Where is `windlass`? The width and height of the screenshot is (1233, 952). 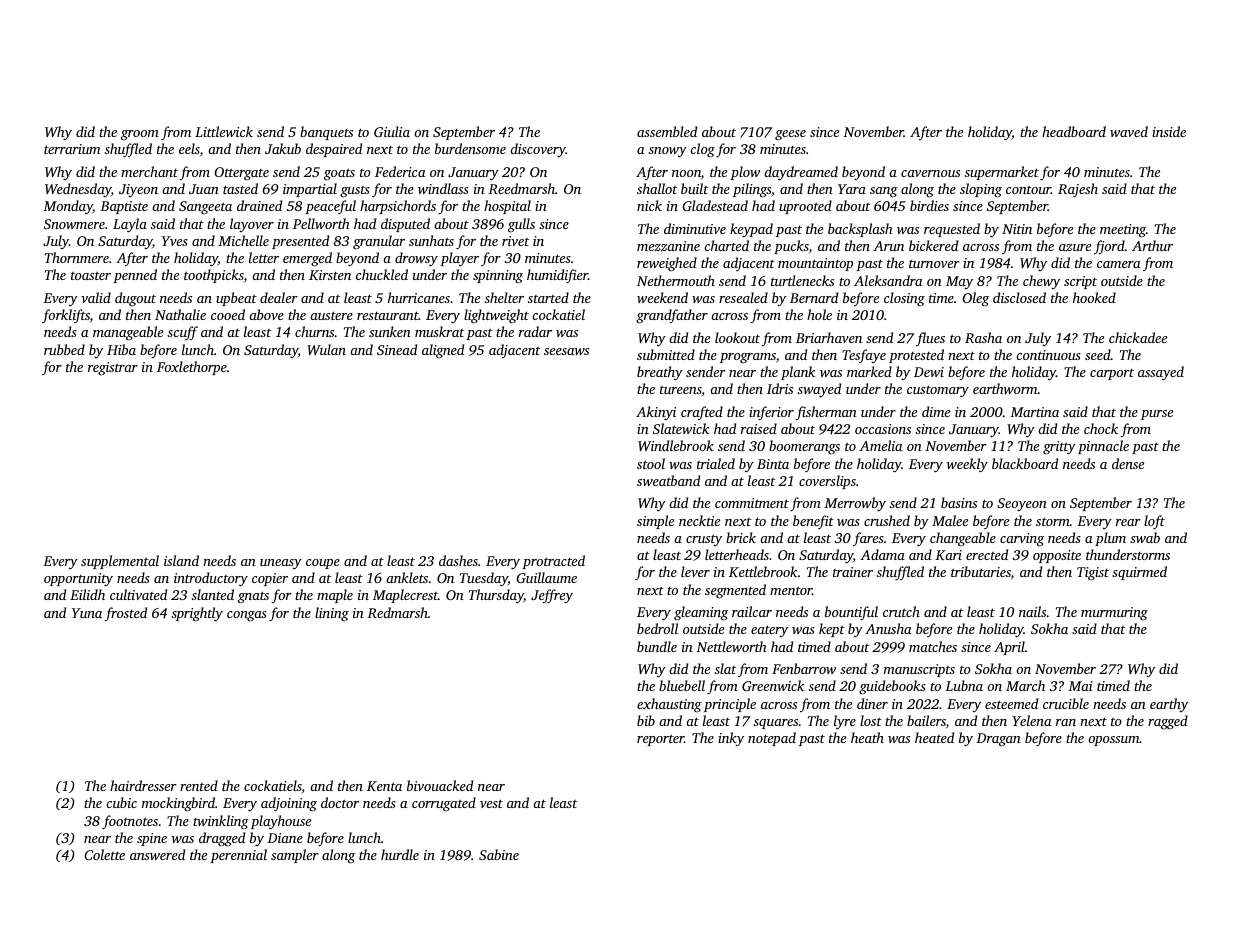 windlass is located at coordinates (443, 188).
